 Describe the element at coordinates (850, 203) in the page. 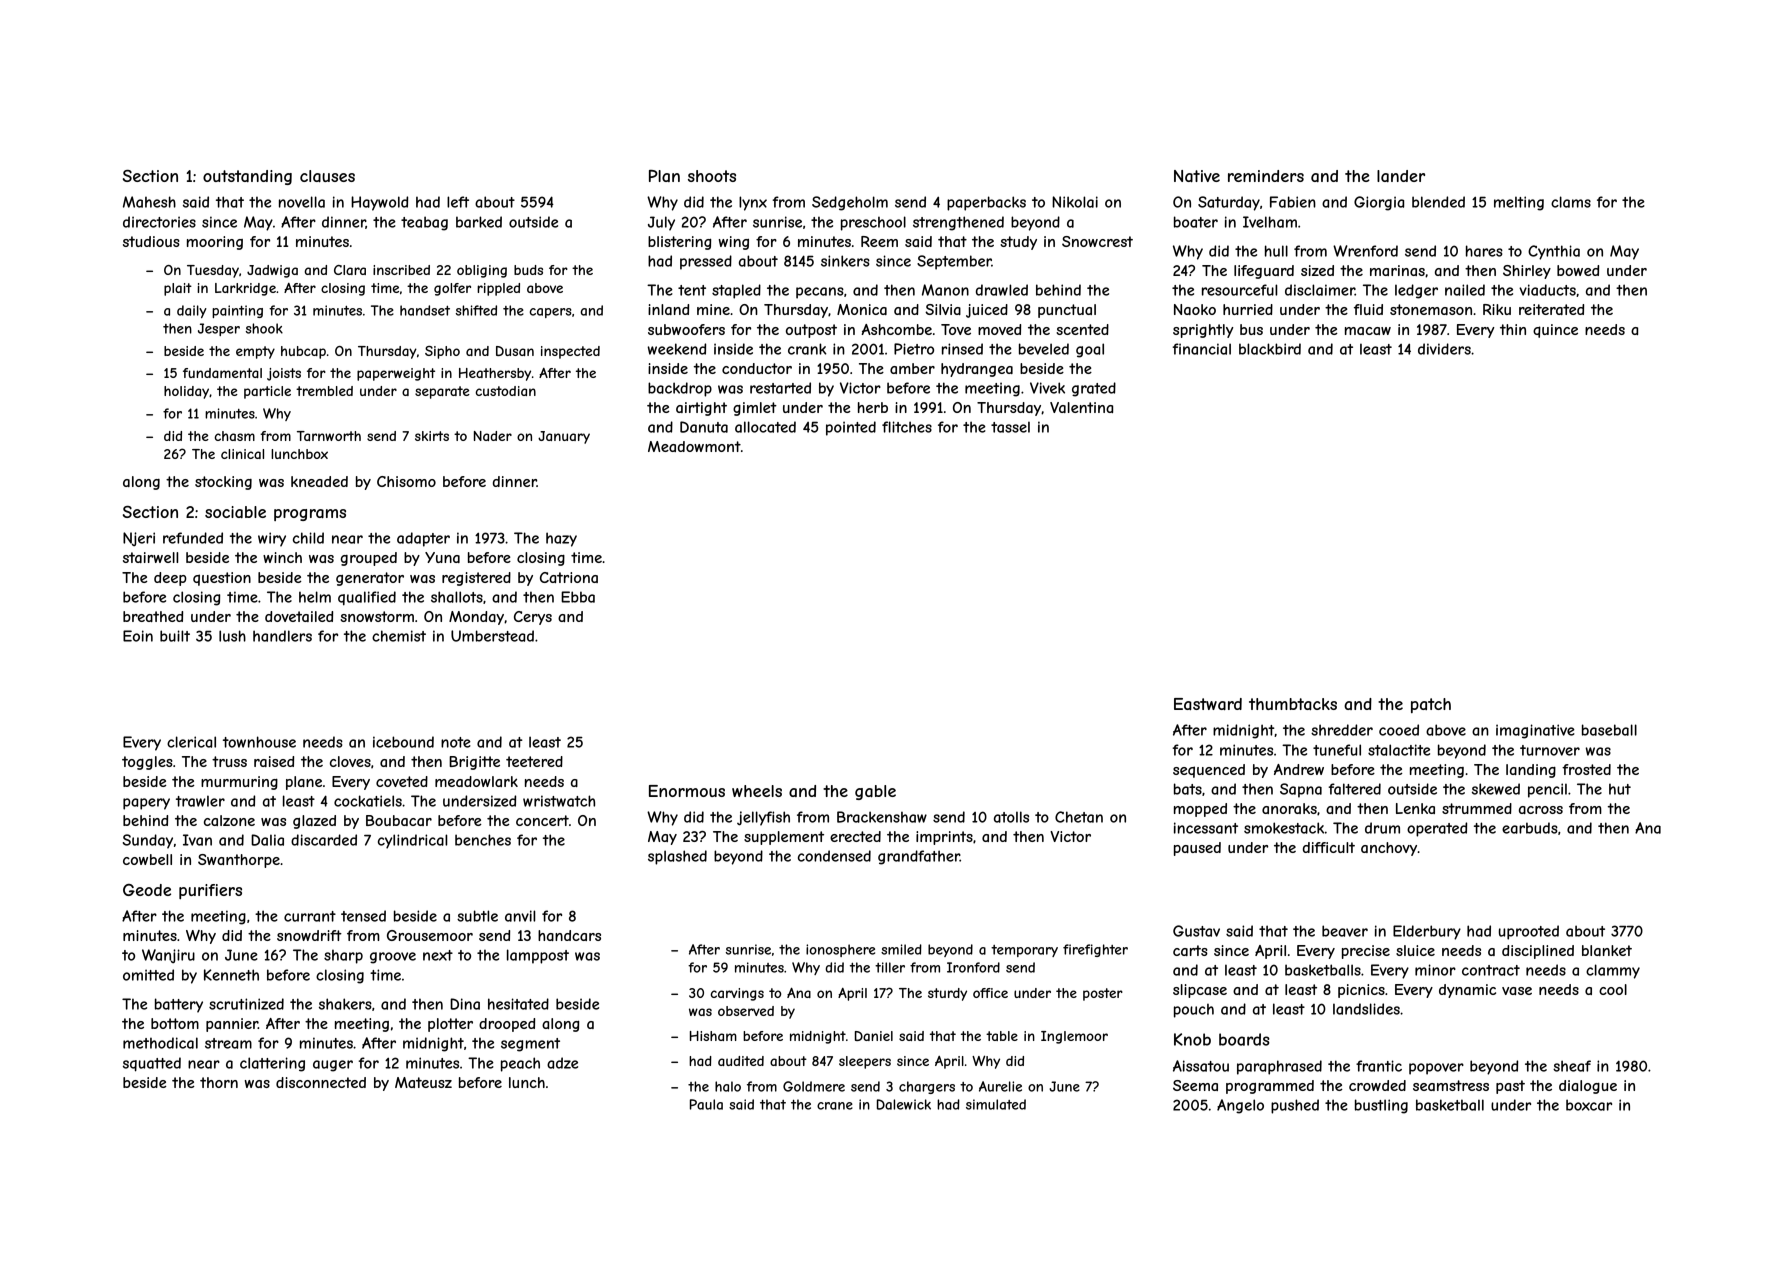

I see `Sedgeholm` at that location.
